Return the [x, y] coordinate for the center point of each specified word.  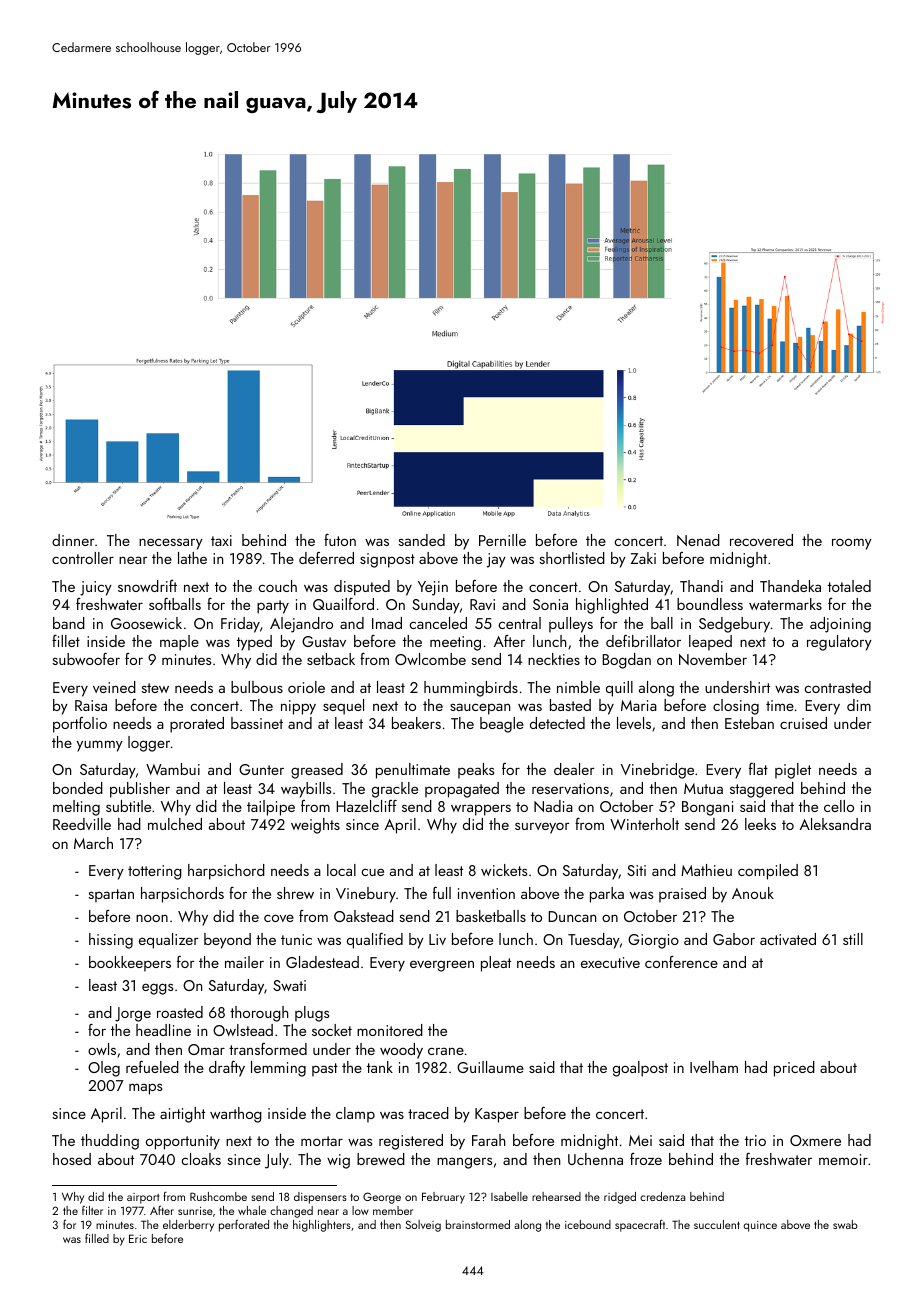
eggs [157, 989]
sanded [421, 540]
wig [338, 1161]
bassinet [257, 723]
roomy [852, 544]
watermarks [785, 604]
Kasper [497, 1115]
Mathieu [706, 870]
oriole [306, 687]
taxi [221, 540]
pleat [496, 964]
